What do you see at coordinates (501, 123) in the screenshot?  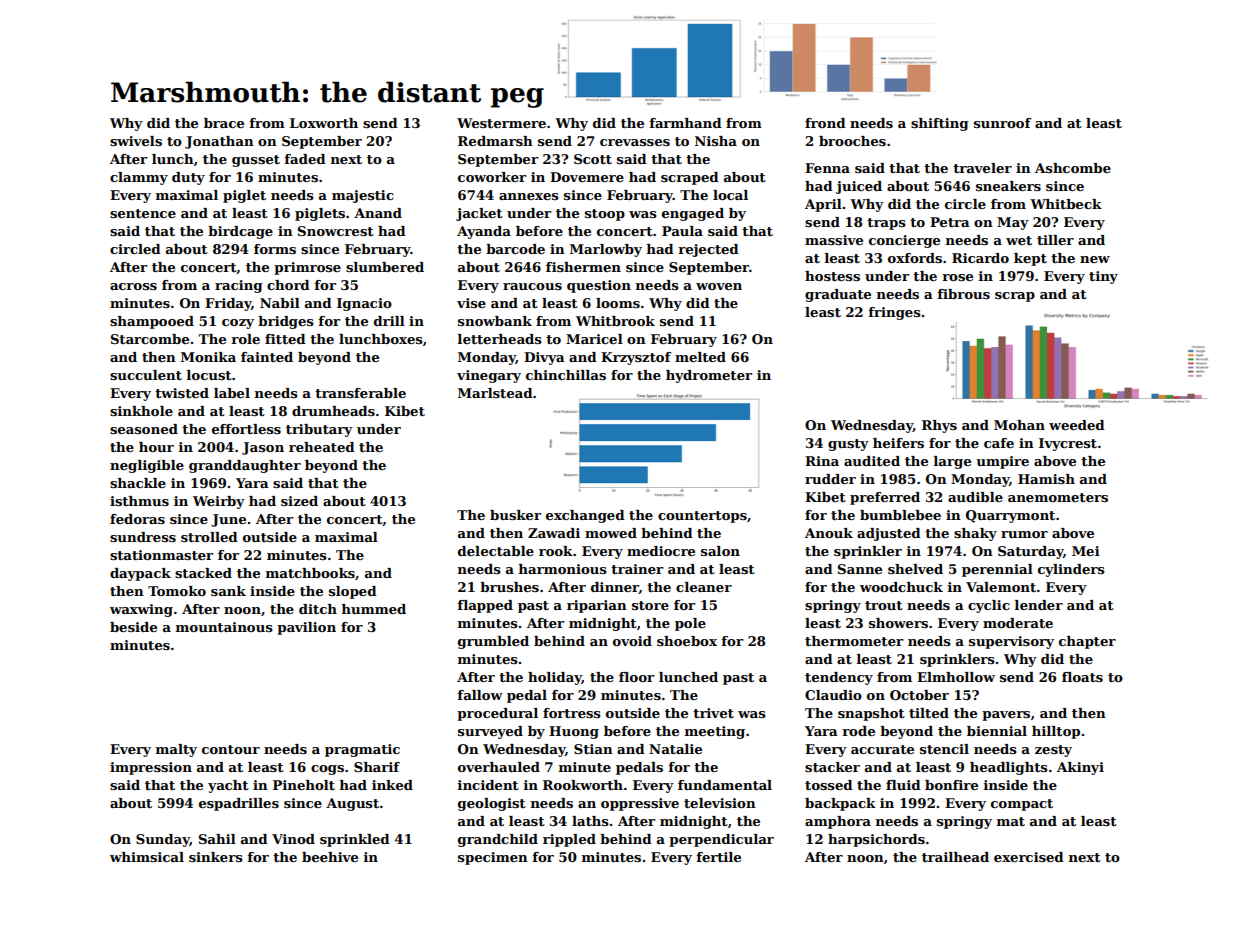 I see `Westermere` at bounding box center [501, 123].
